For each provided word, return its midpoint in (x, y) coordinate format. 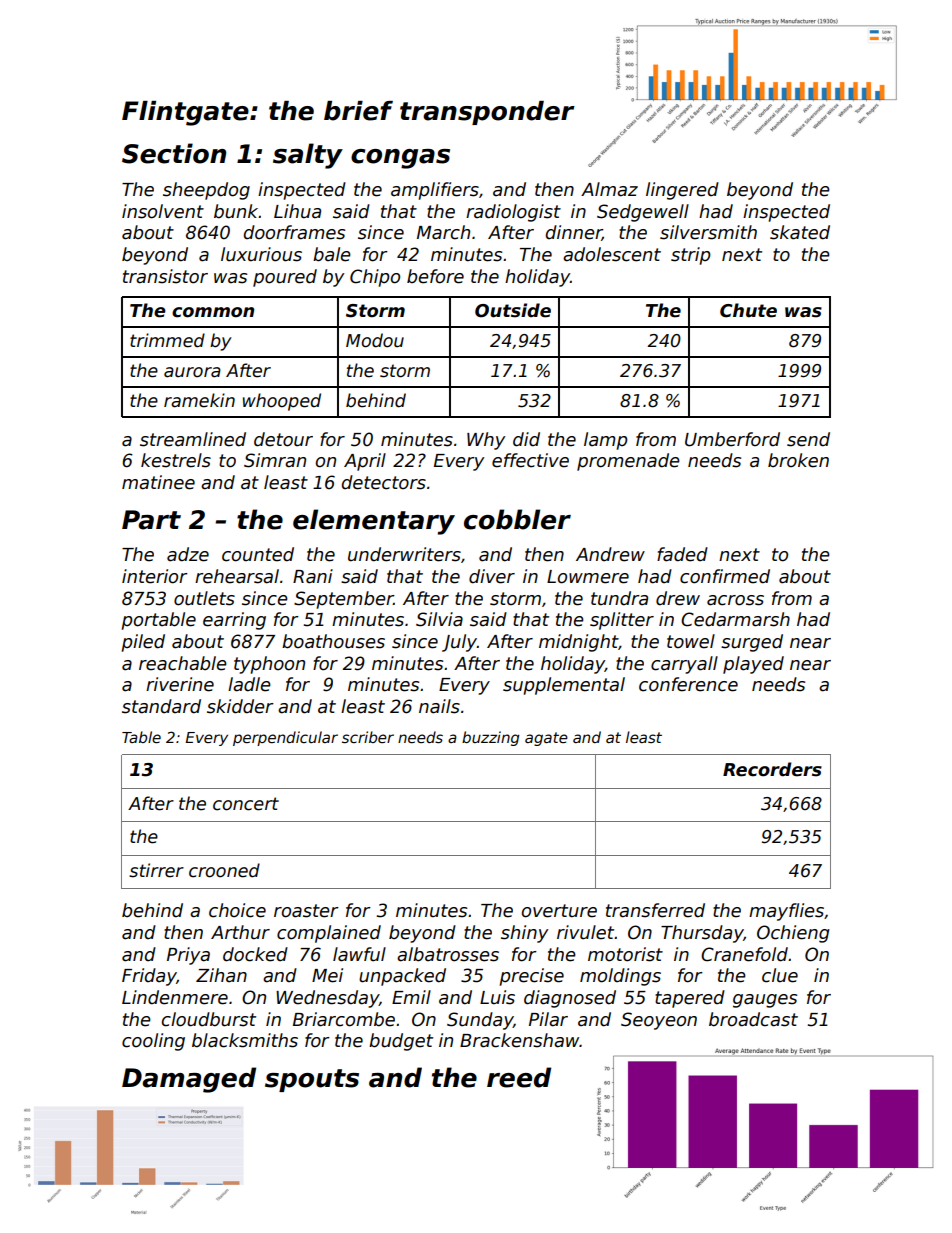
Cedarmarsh (735, 619)
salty (308, 156)
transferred (655, 910)
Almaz (609, 189)
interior (155, 576)
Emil (411, 997)
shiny (524, 934)
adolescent (612, 254)
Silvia (439, 619)
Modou (375, 340)
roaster (306, 911)
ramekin (199, 400)
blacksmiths (245, 1040)
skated (800, 232)
